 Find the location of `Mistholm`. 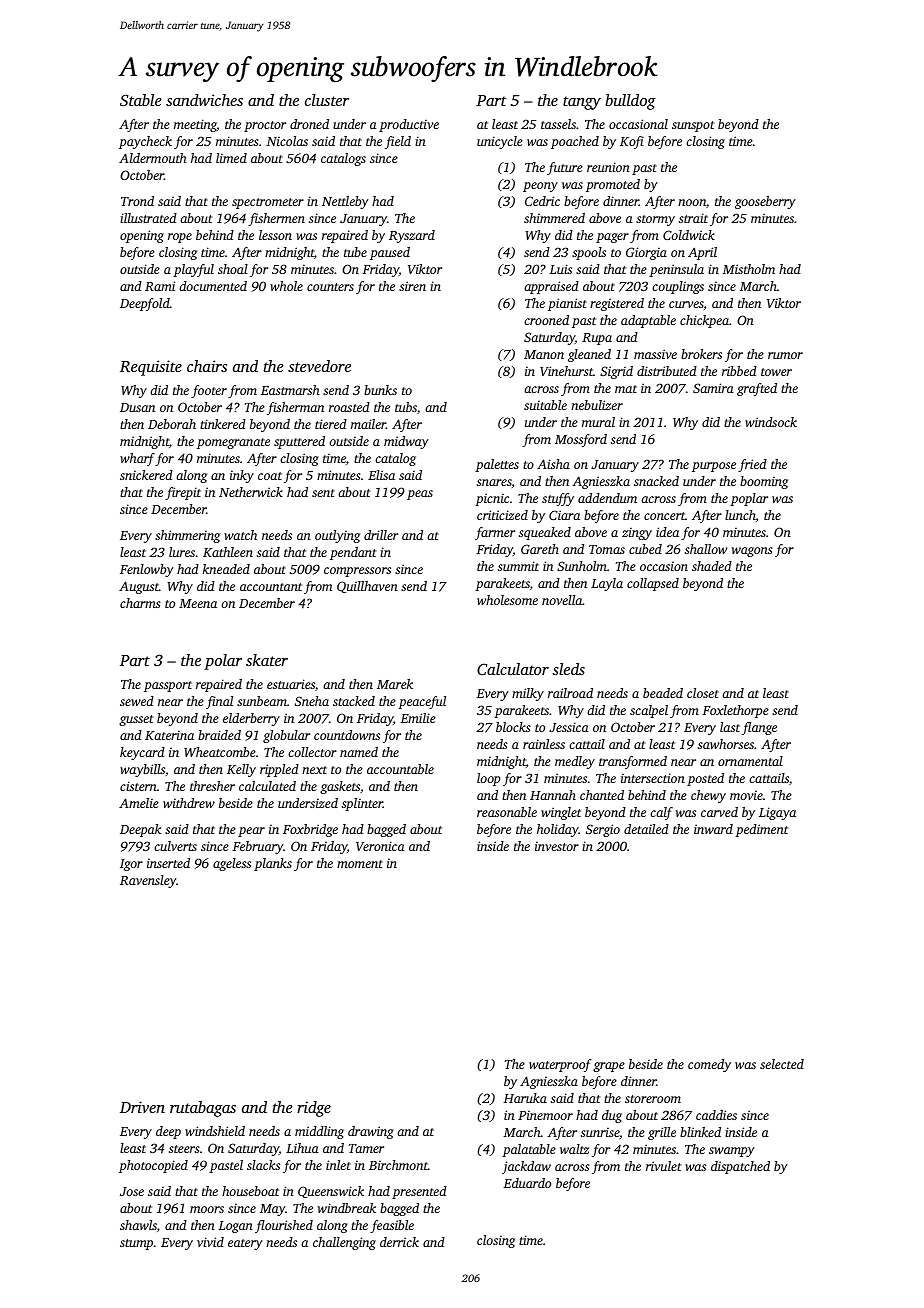

Mistholm is located at coordinates (748, 269).
